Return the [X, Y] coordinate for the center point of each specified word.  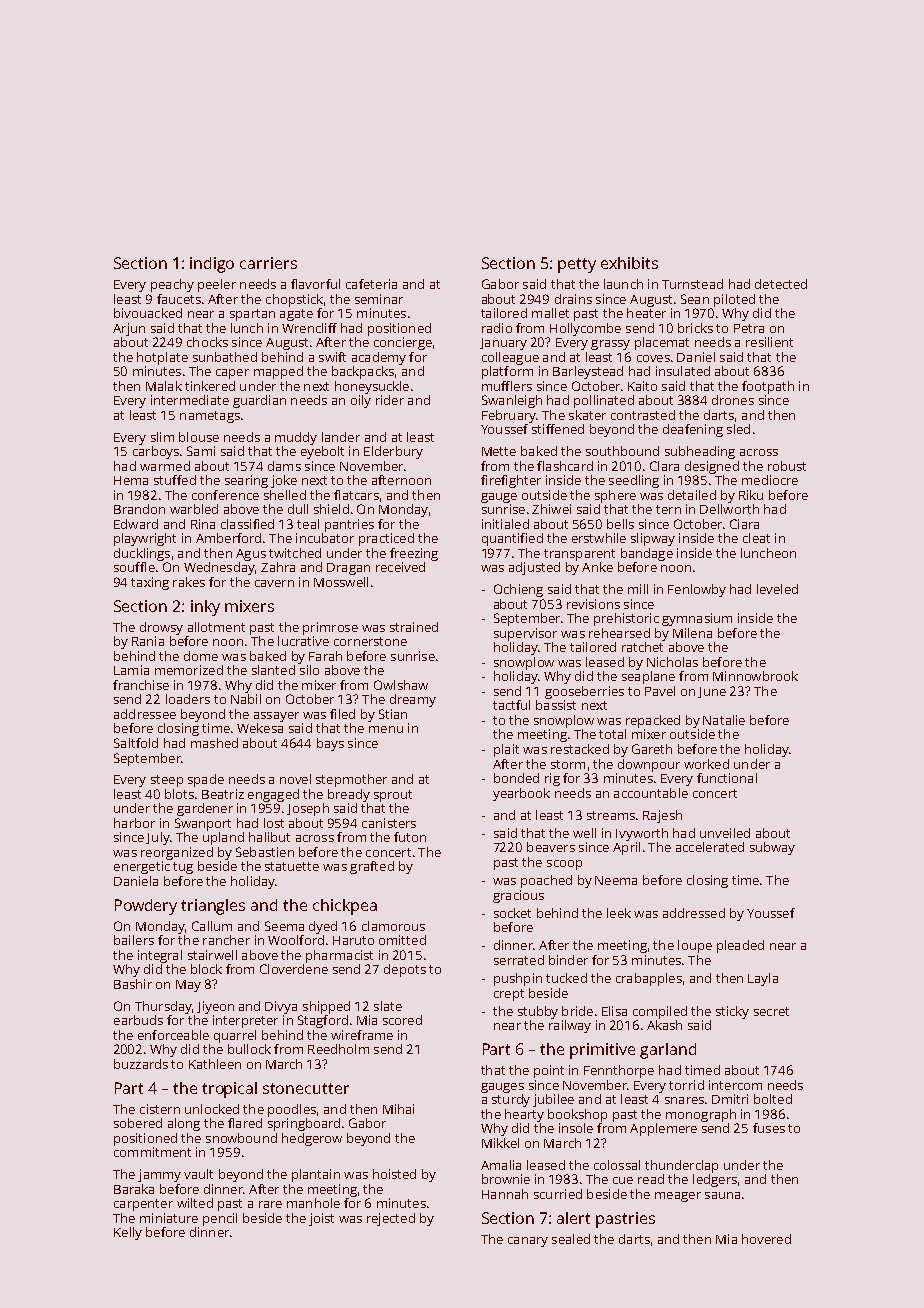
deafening [693, 430]
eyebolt [322, 452]
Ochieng [518, 590]
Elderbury [393, 452]
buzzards [141, 1064]
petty [577, 265]
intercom [735, 1085]
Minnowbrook [755, 676]
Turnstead [692, 284]
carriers [268, 263]
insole [576, 1128]
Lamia [131, 670]
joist [321, 1219]
